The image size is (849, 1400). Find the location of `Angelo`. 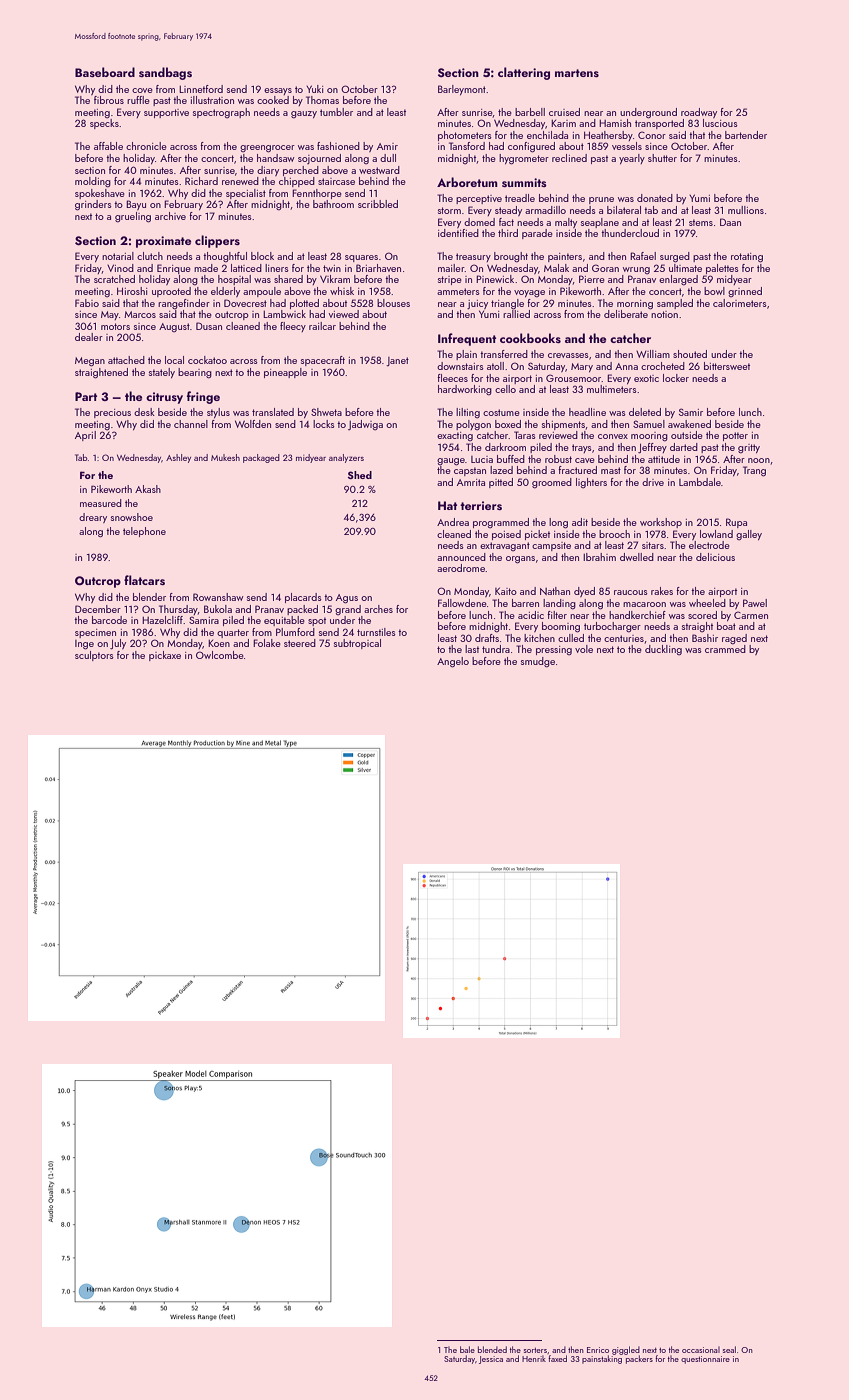

Angelo is located at coordinates (453, 662).
